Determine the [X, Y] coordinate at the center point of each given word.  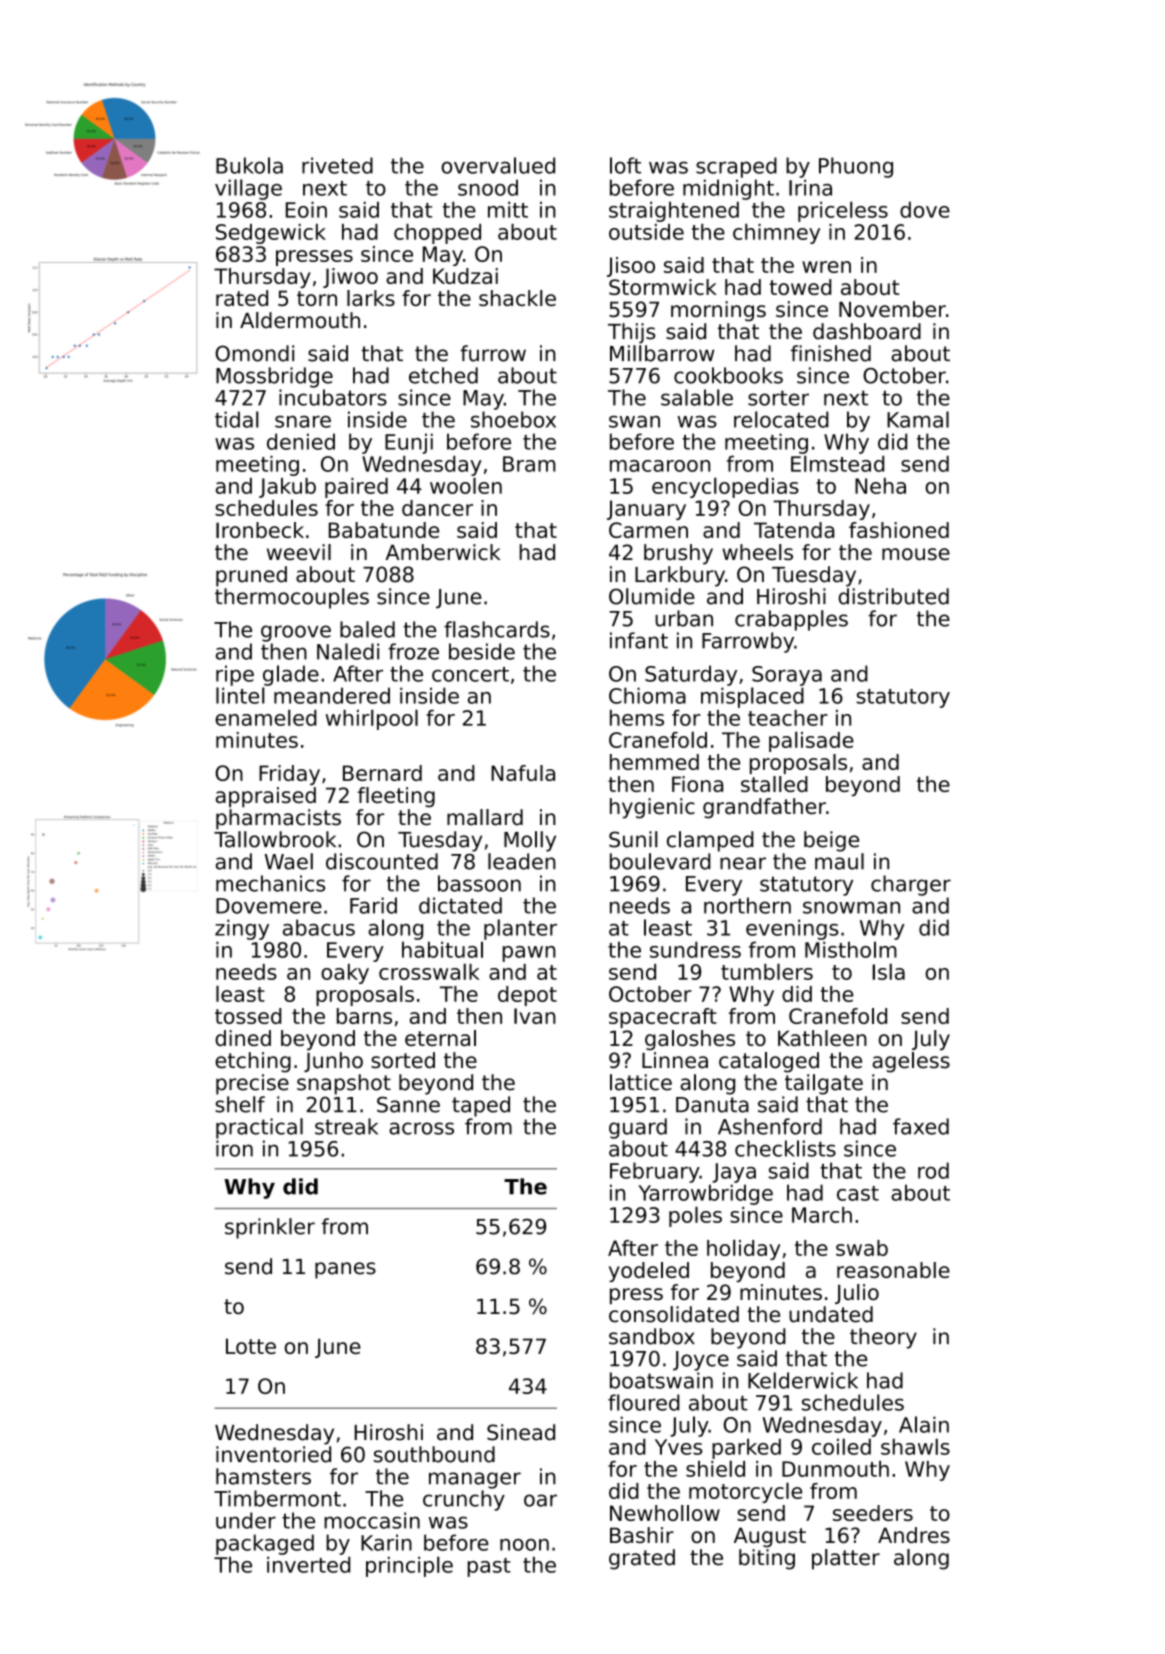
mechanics [270, 883]
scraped [736, 167]
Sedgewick [271, 234]
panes [345, 1270]
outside [646, 232]
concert [470, 674]
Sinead [521, 1432]
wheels [757, 552]
